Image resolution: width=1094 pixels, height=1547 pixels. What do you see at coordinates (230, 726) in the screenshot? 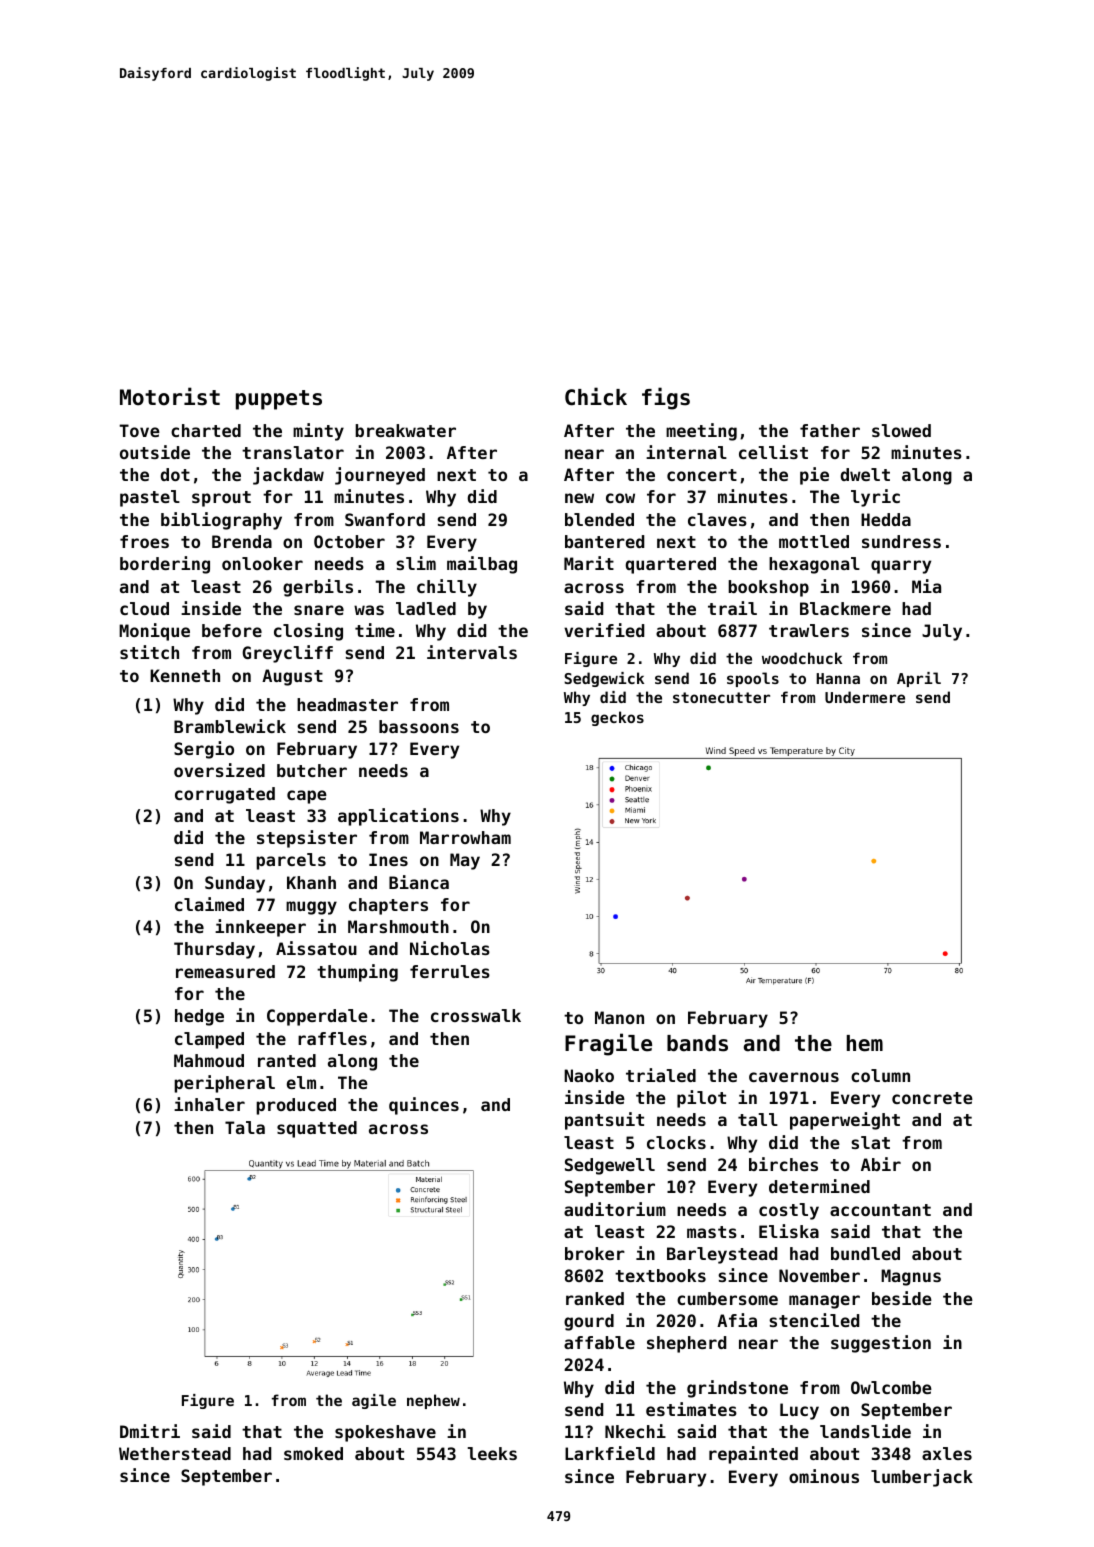
I see `Bramblewick` at bounding box center [230, 726].
